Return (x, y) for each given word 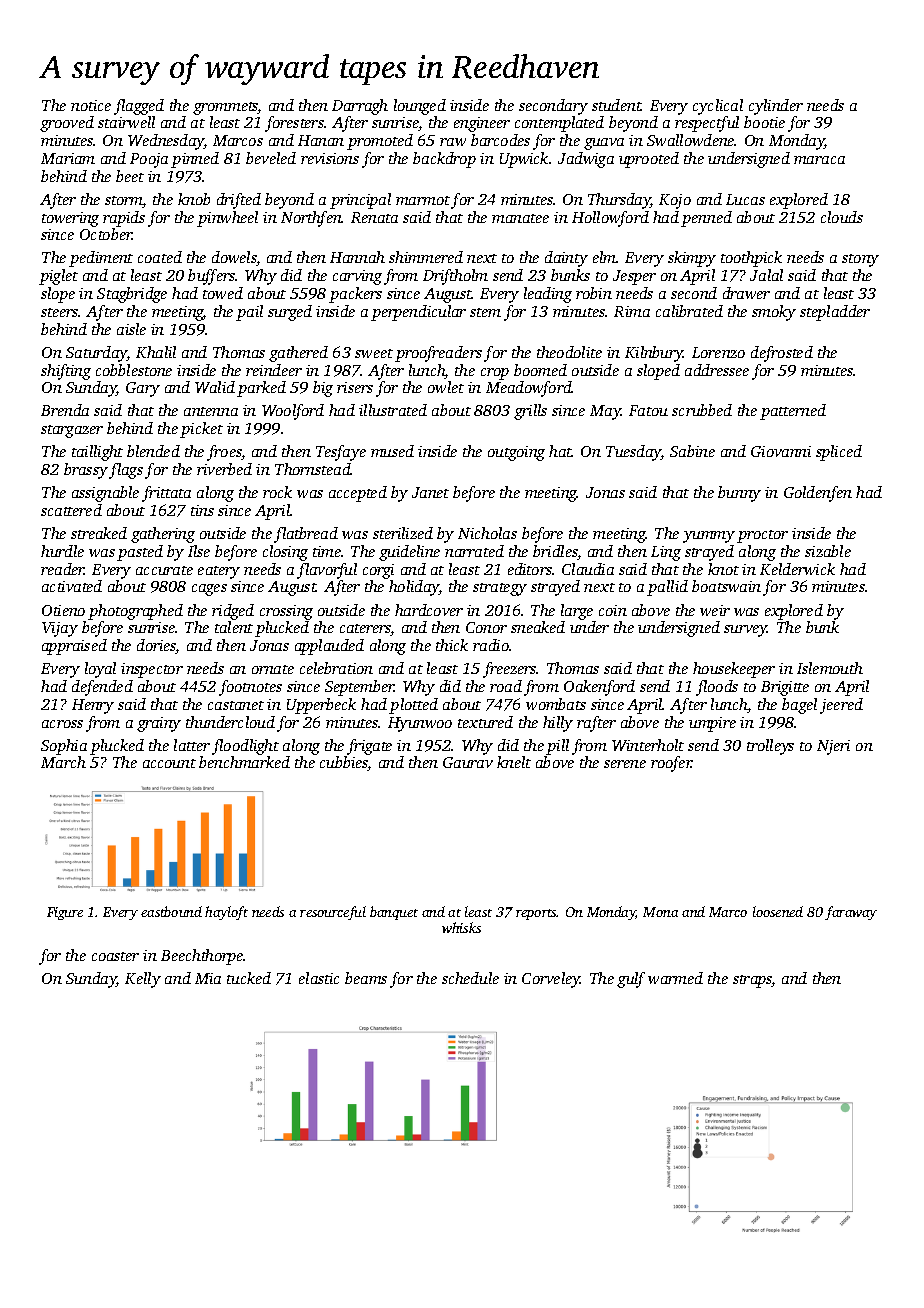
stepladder (835, 313)
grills (530, 412)
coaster (115, 956)
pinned (195, 160)
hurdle (62, 551)
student (616, 105)
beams (366, 978)
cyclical (718, 107)
